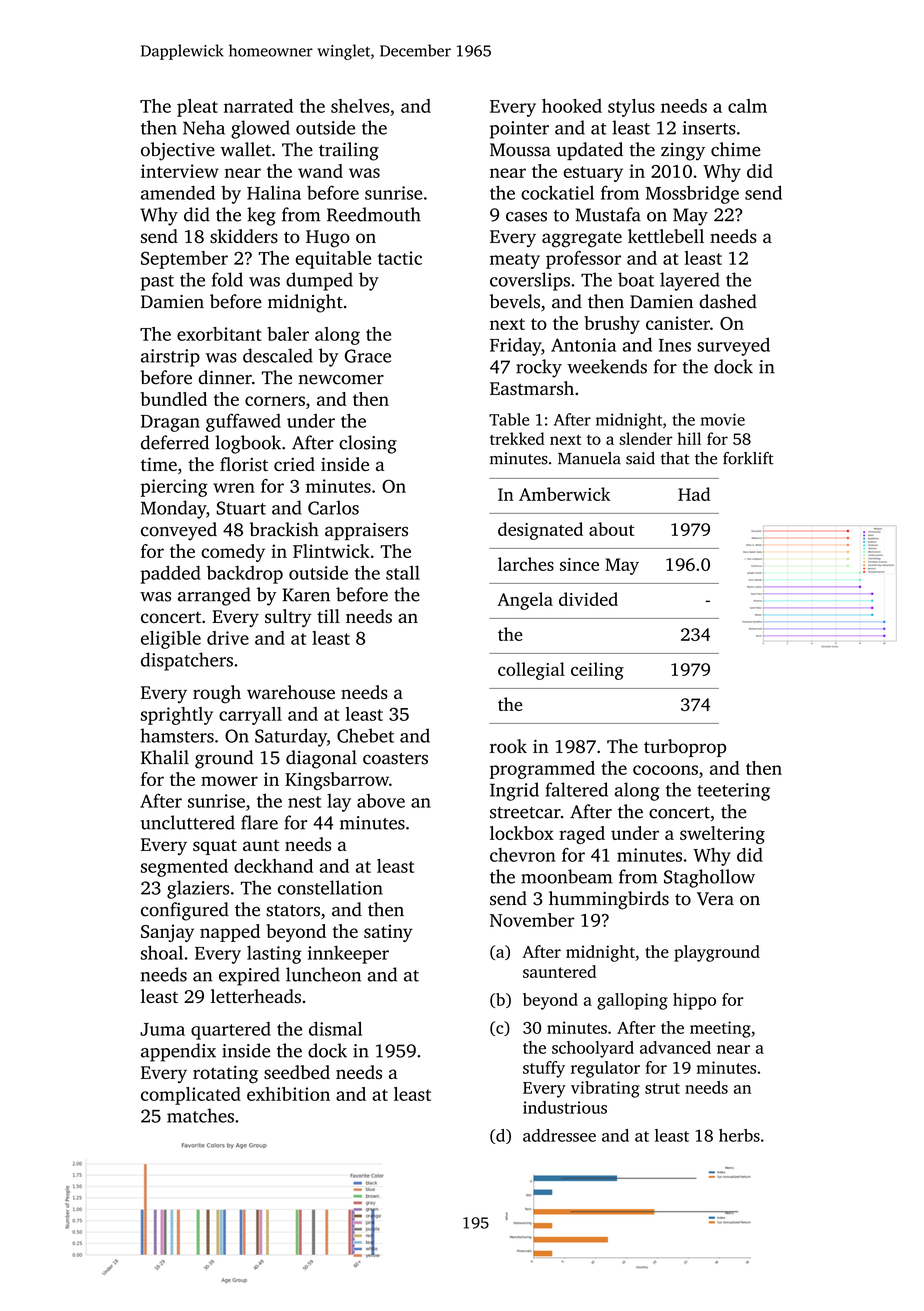 The width and height of the screenshot is (924, 1311). I want to click on stylus, so click(631, 108).
